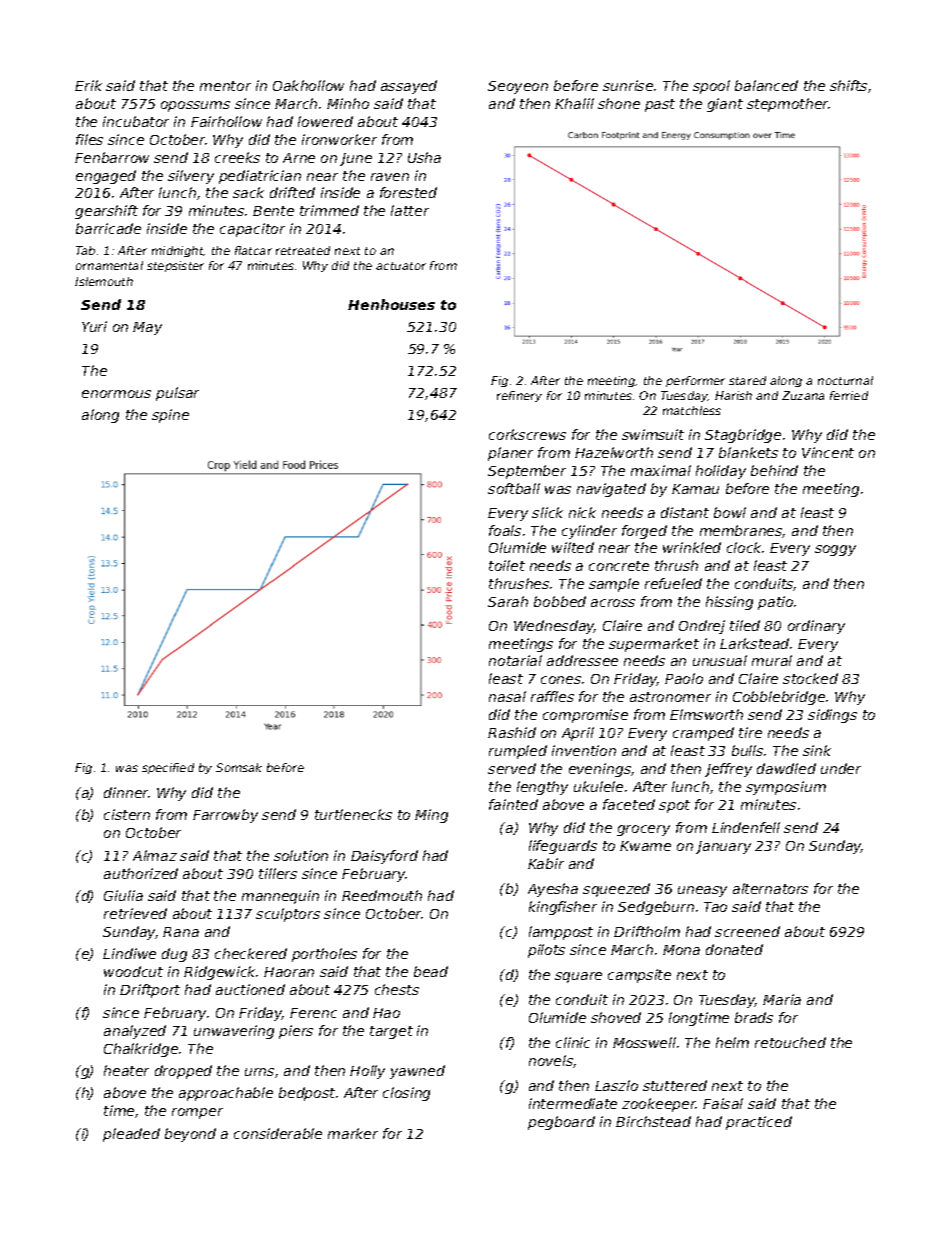 This screenshot has width=952, height=1233. What do you see at coordinates (695, 381) in the screenshot?
I see `performer` at bounding box center [695, 381].
